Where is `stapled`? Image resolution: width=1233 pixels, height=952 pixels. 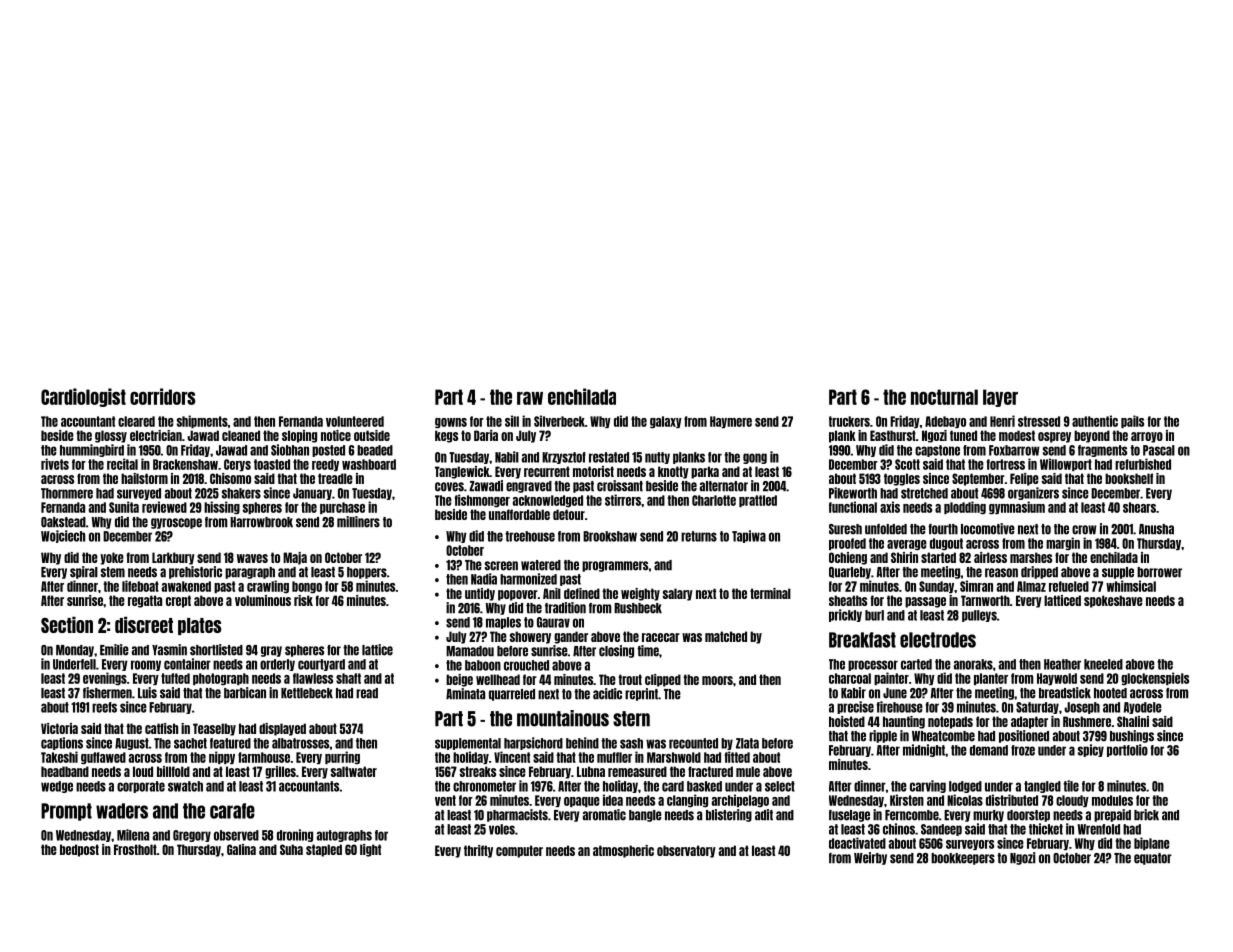
stapled is located at coordinates (324, 850).
